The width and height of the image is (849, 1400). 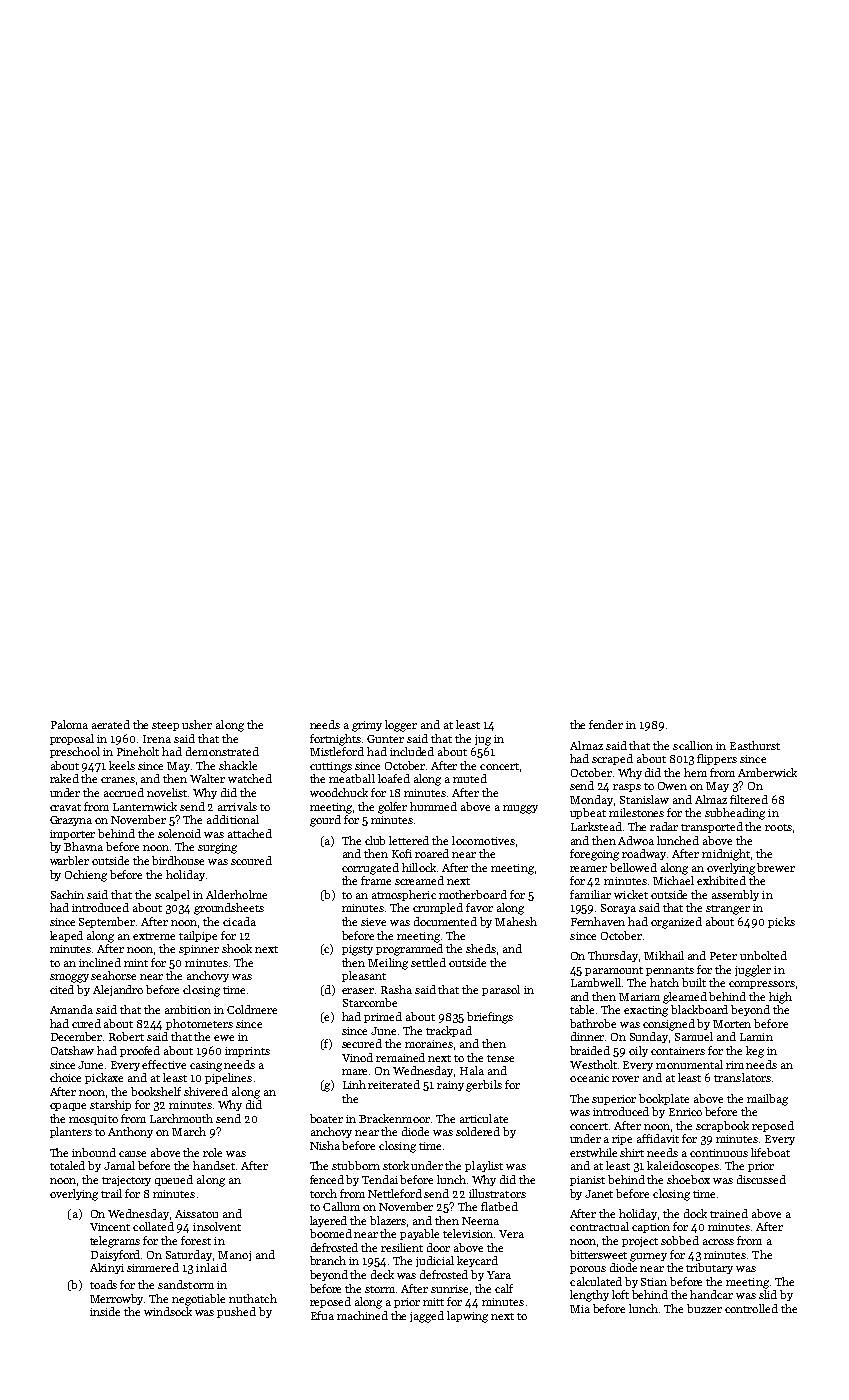 What do you see at coordinates (490, 1018) in the image?
I see `briefings` at bounding box center [490, 1018].
